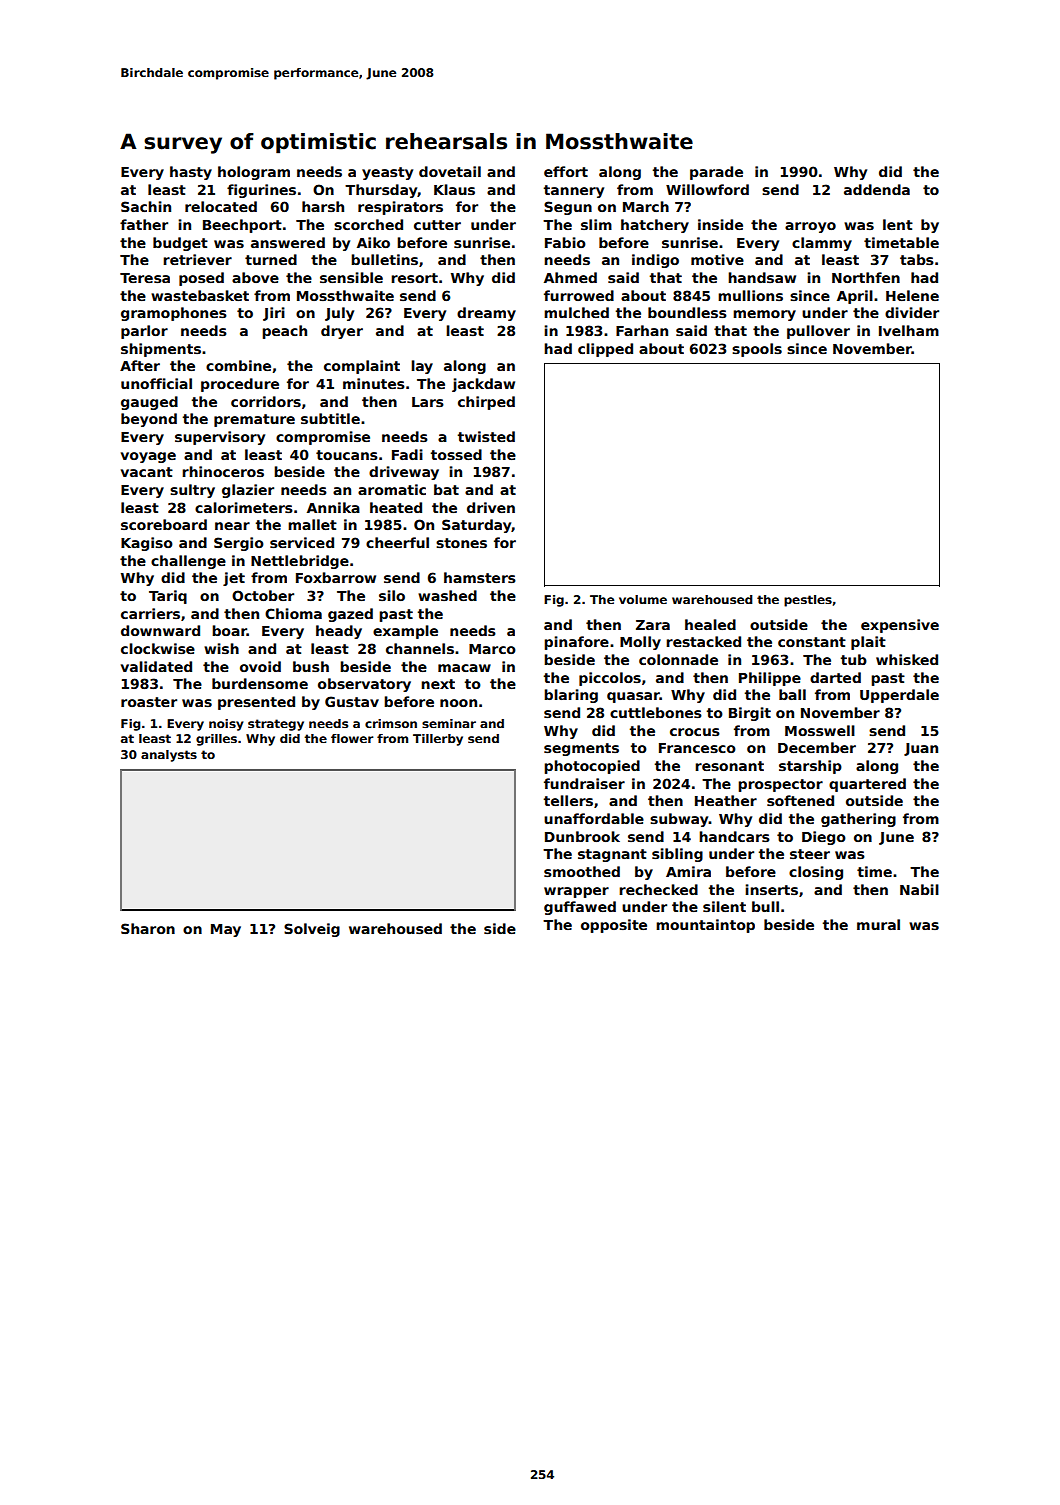 This document has width=1060, height=1505. Describe the element at coordinates (486, 436) in the document. I see `twisted` at that location.
